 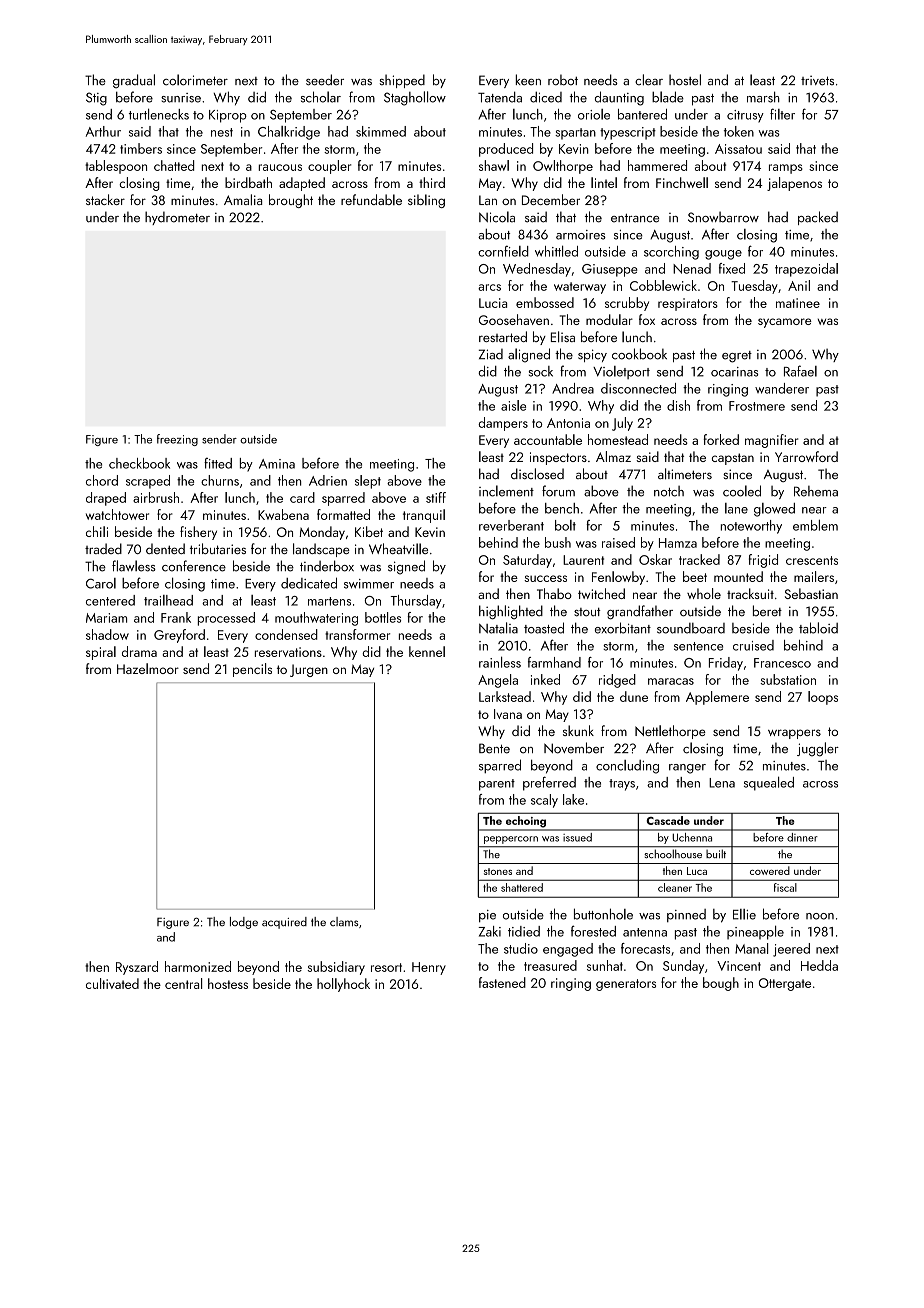 I want to click on rainless, so click(x=500, y=662).
